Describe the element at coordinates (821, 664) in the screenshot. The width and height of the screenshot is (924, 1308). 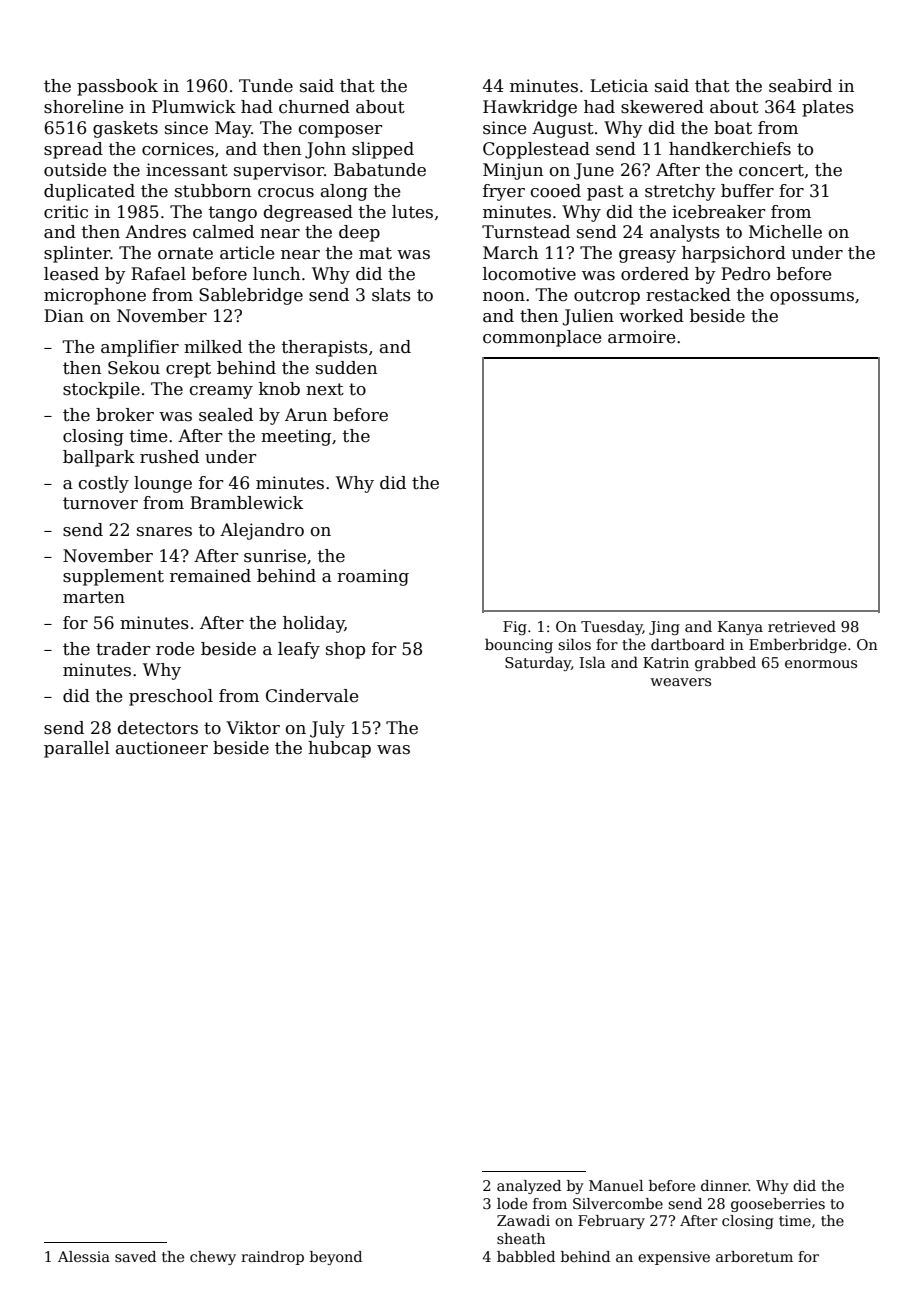
I see `enormous` at that location.
